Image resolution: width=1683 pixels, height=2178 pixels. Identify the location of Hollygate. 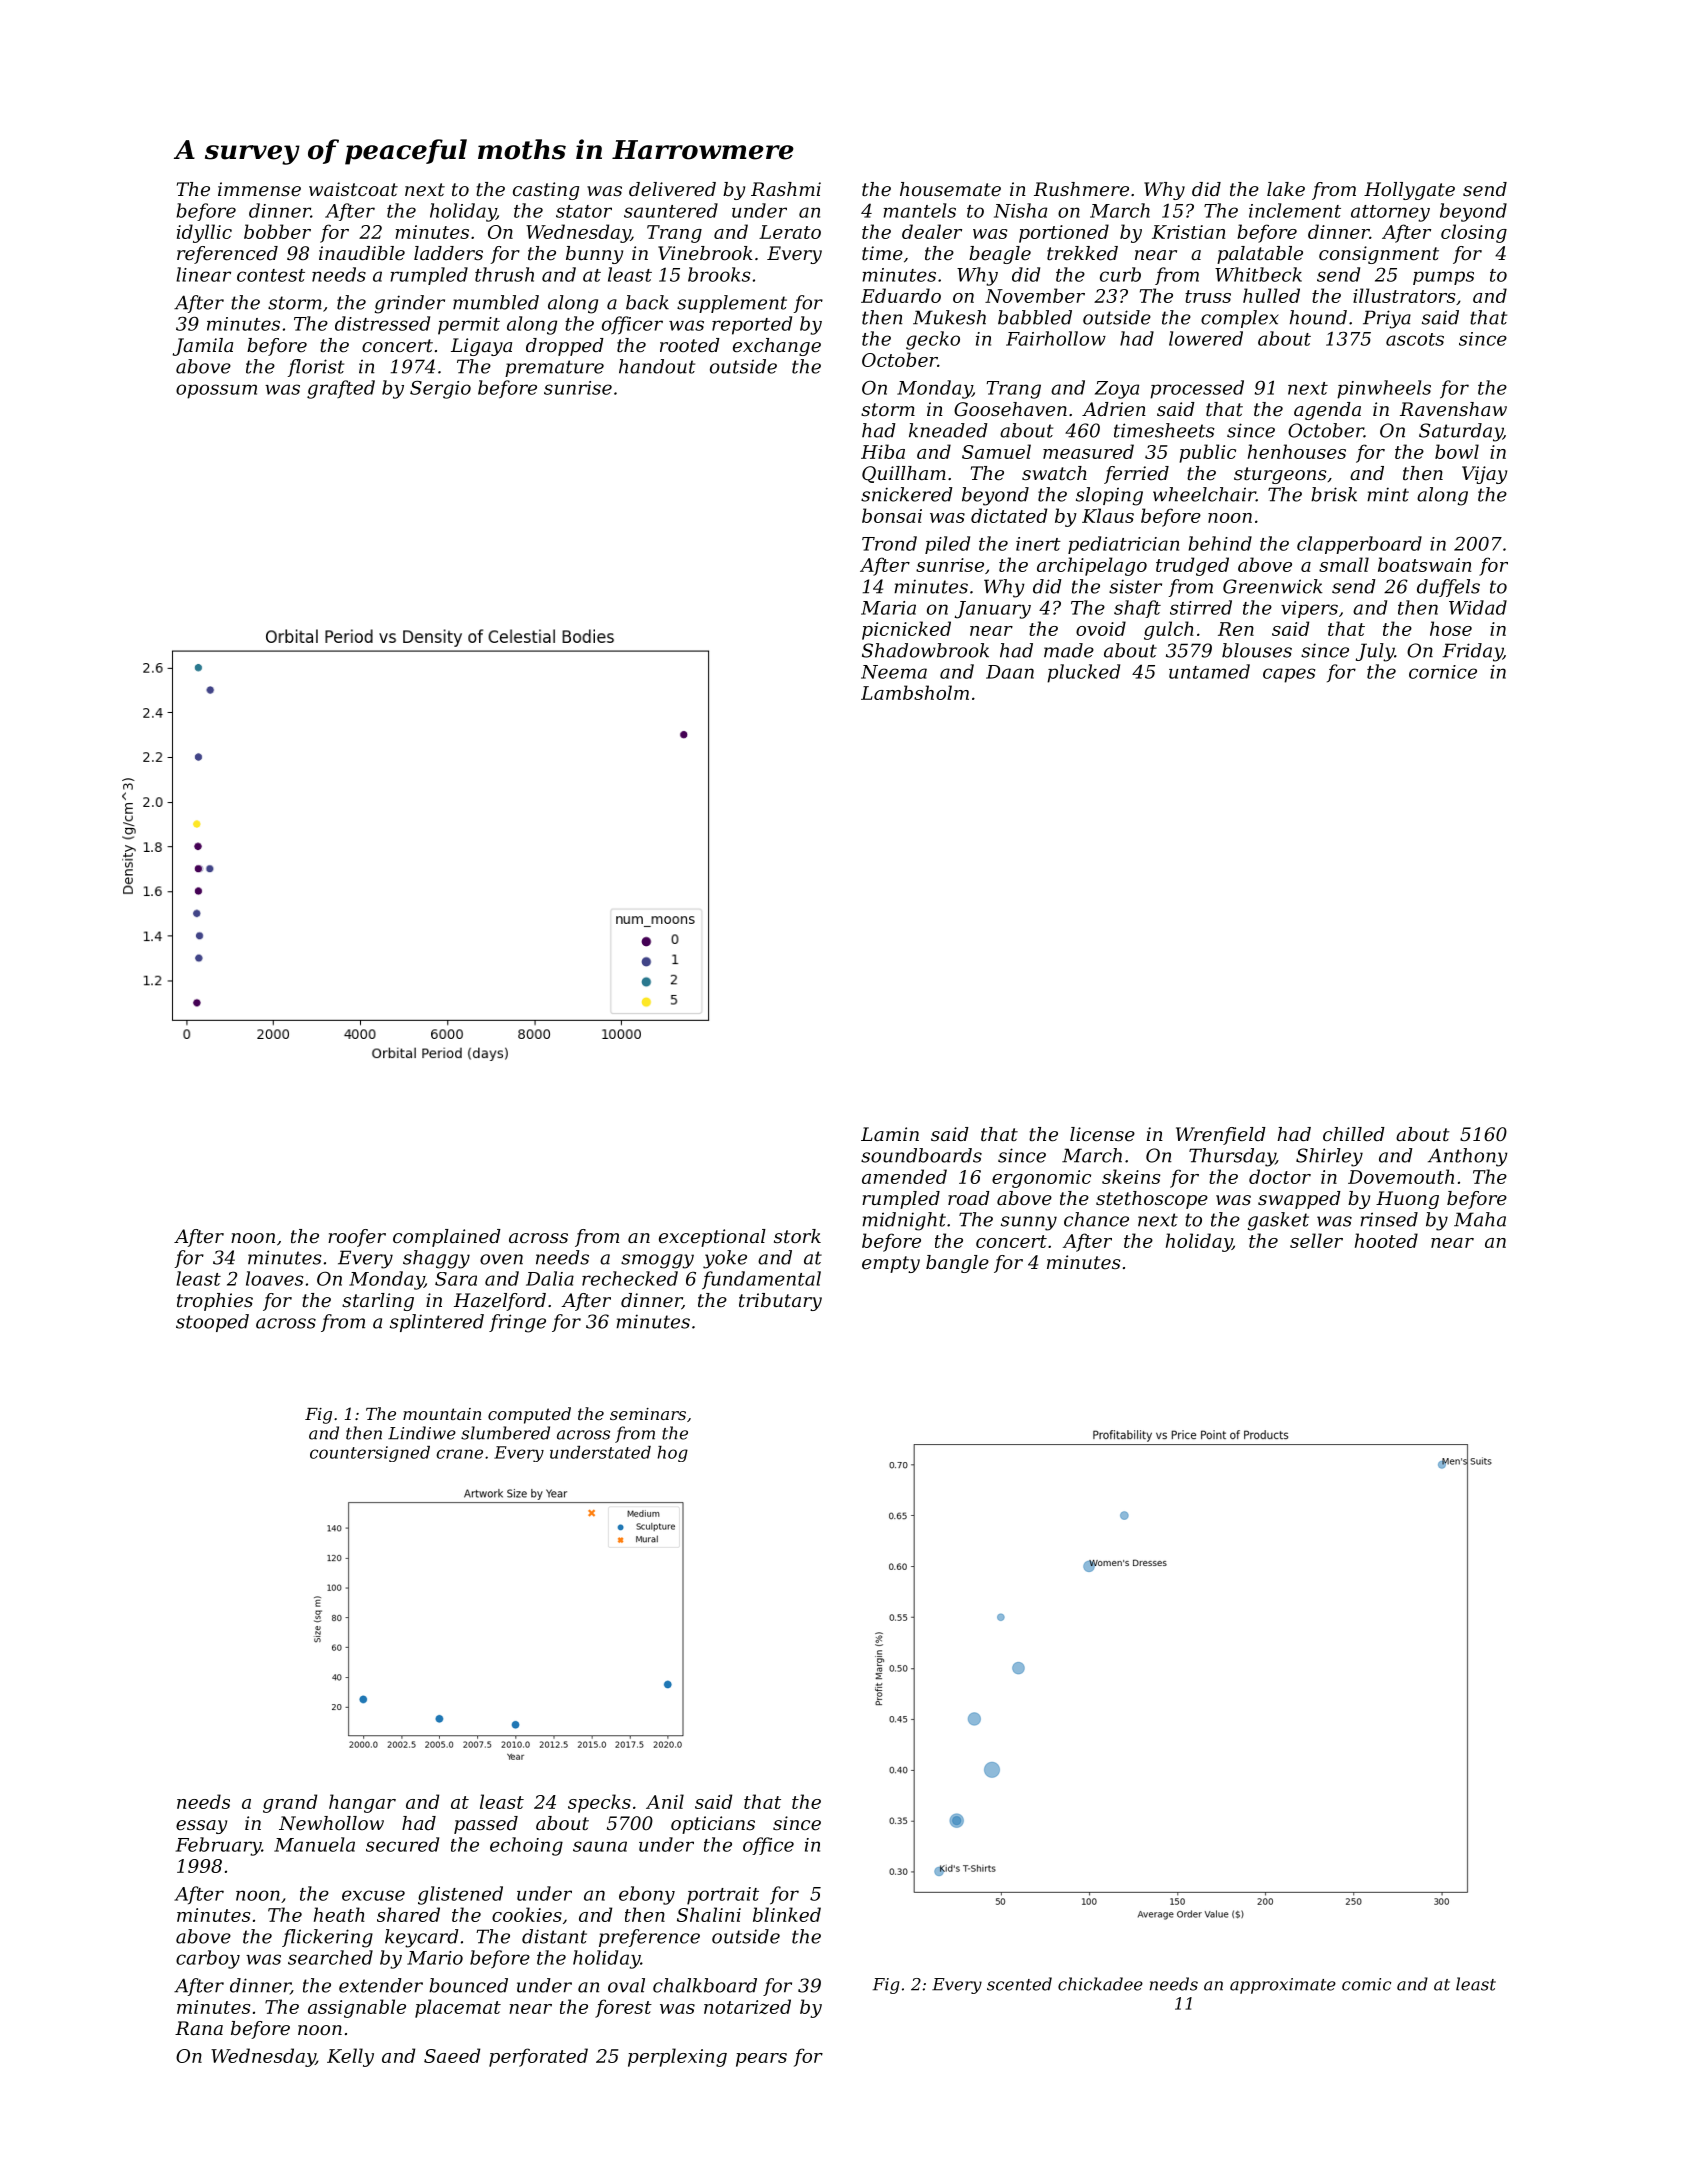
(1409, 191).
